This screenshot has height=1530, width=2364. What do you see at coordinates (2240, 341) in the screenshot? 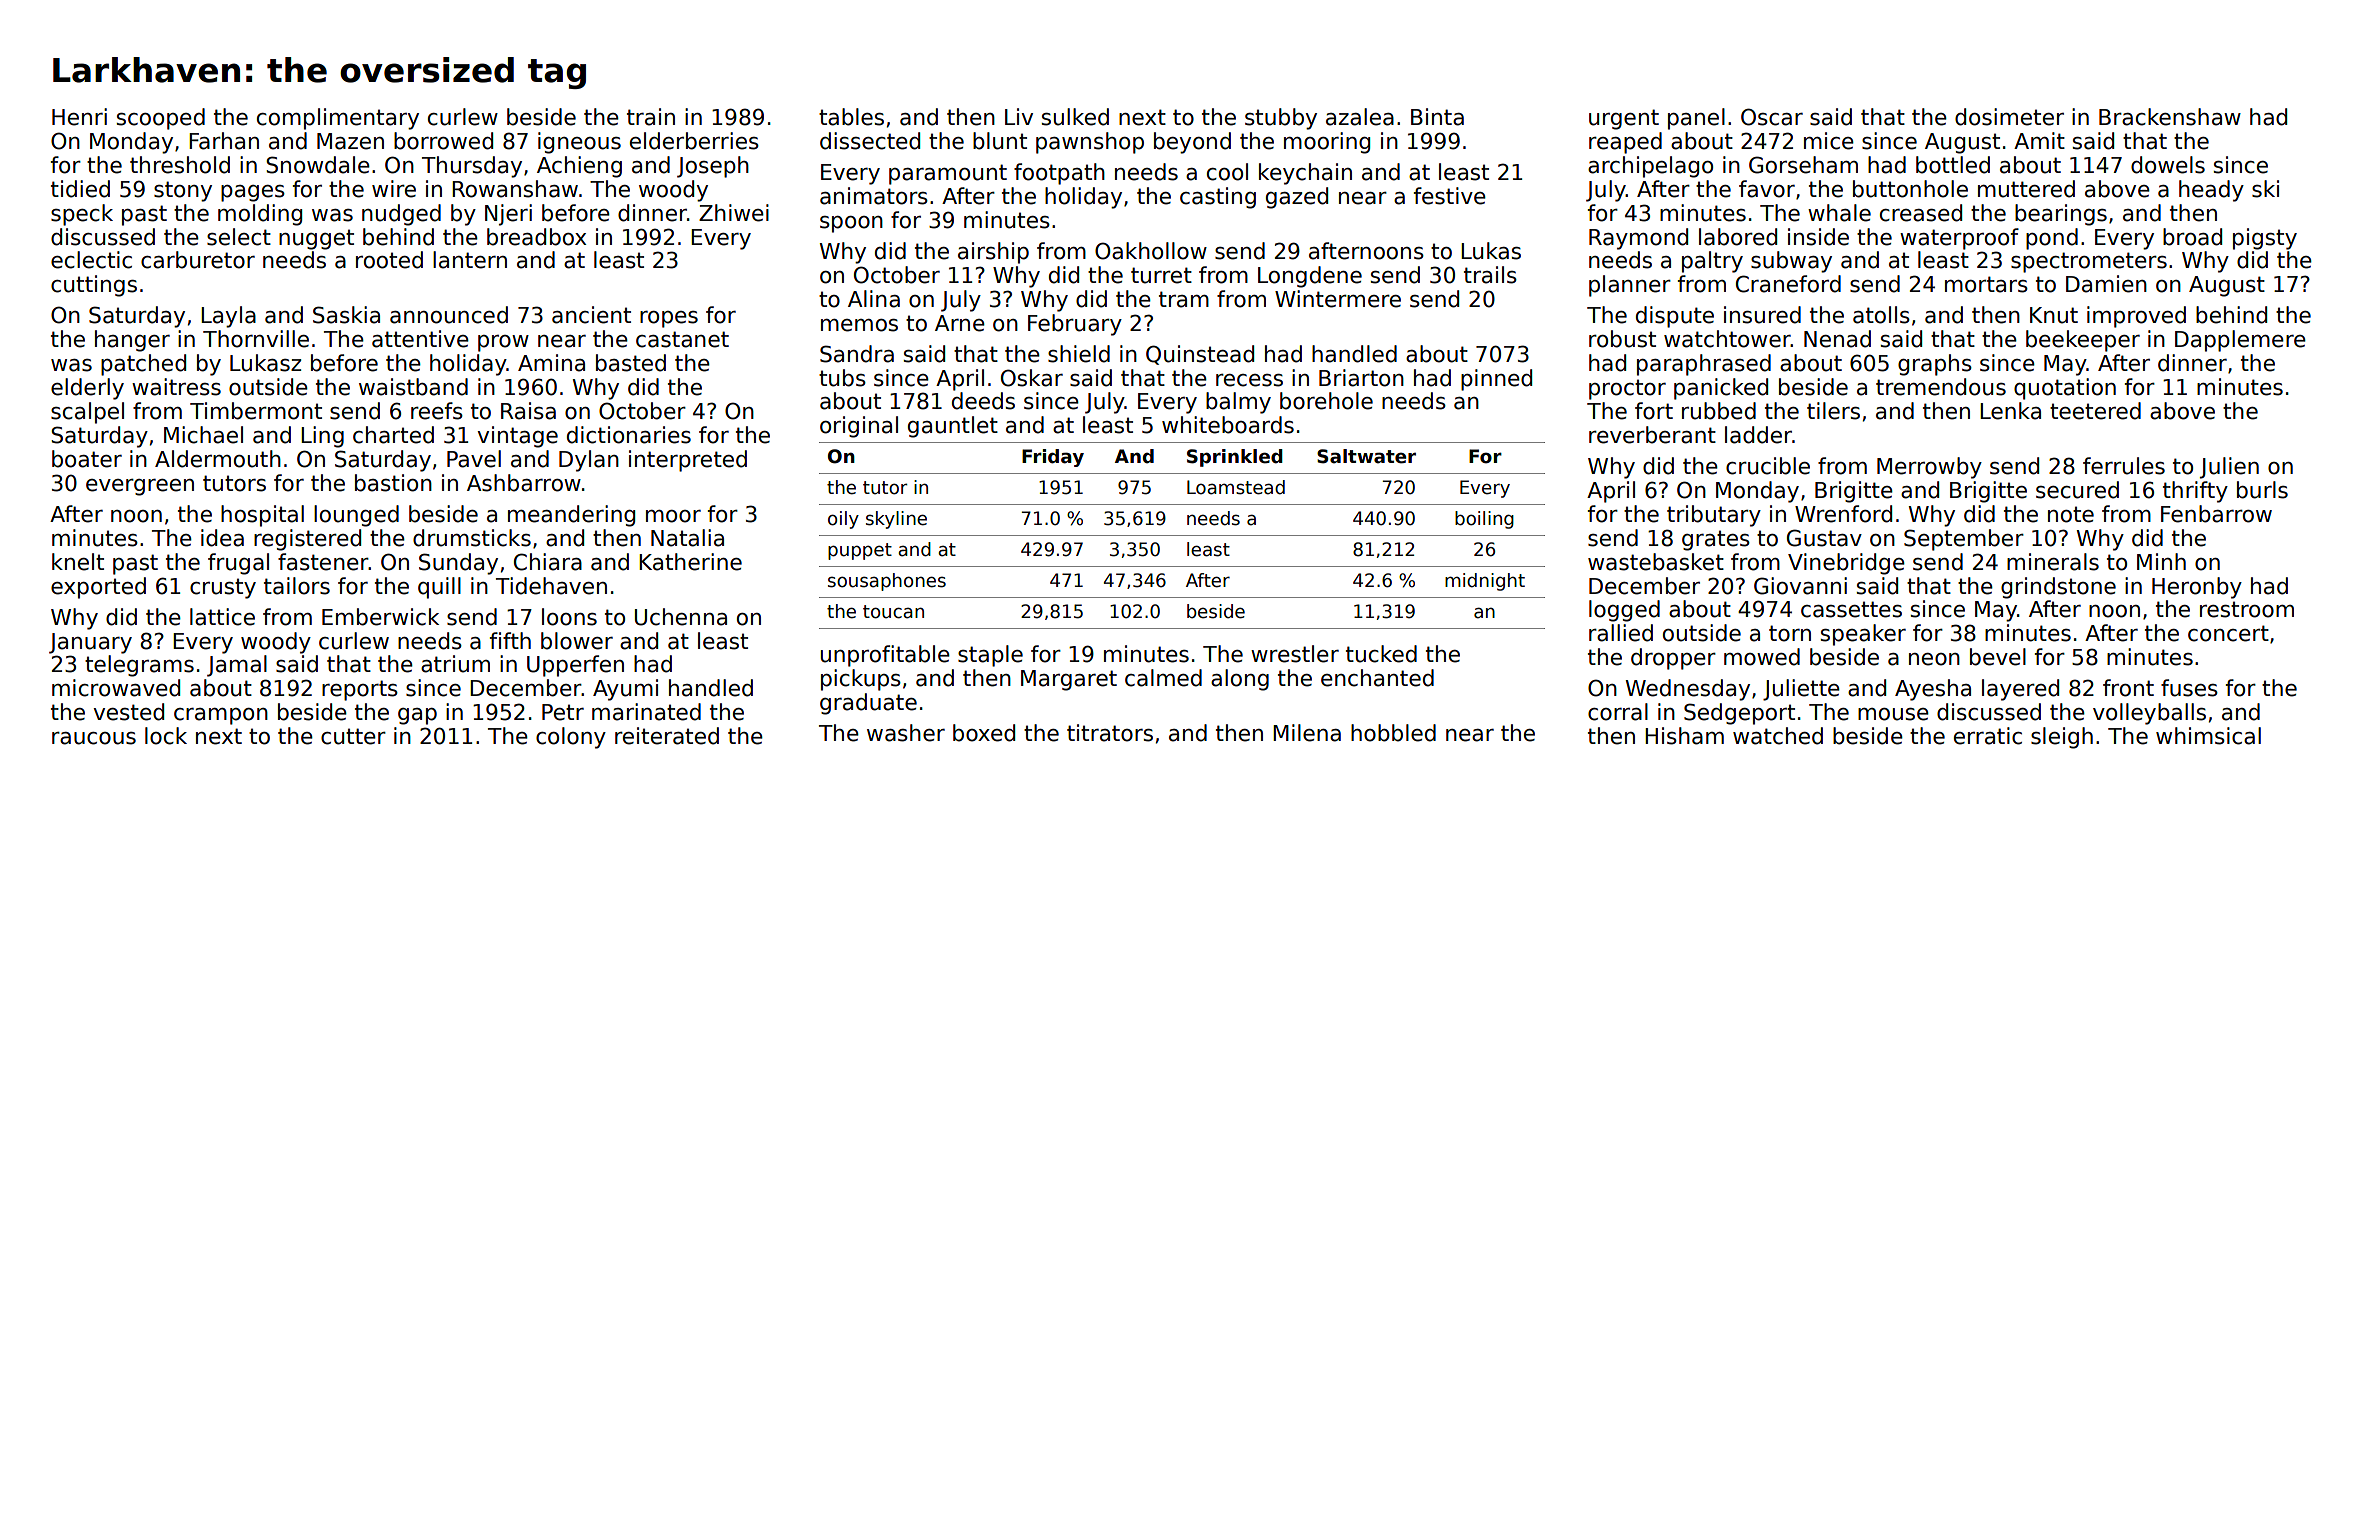
I see `Dapplemere` at bounding box center [2240, 341].
